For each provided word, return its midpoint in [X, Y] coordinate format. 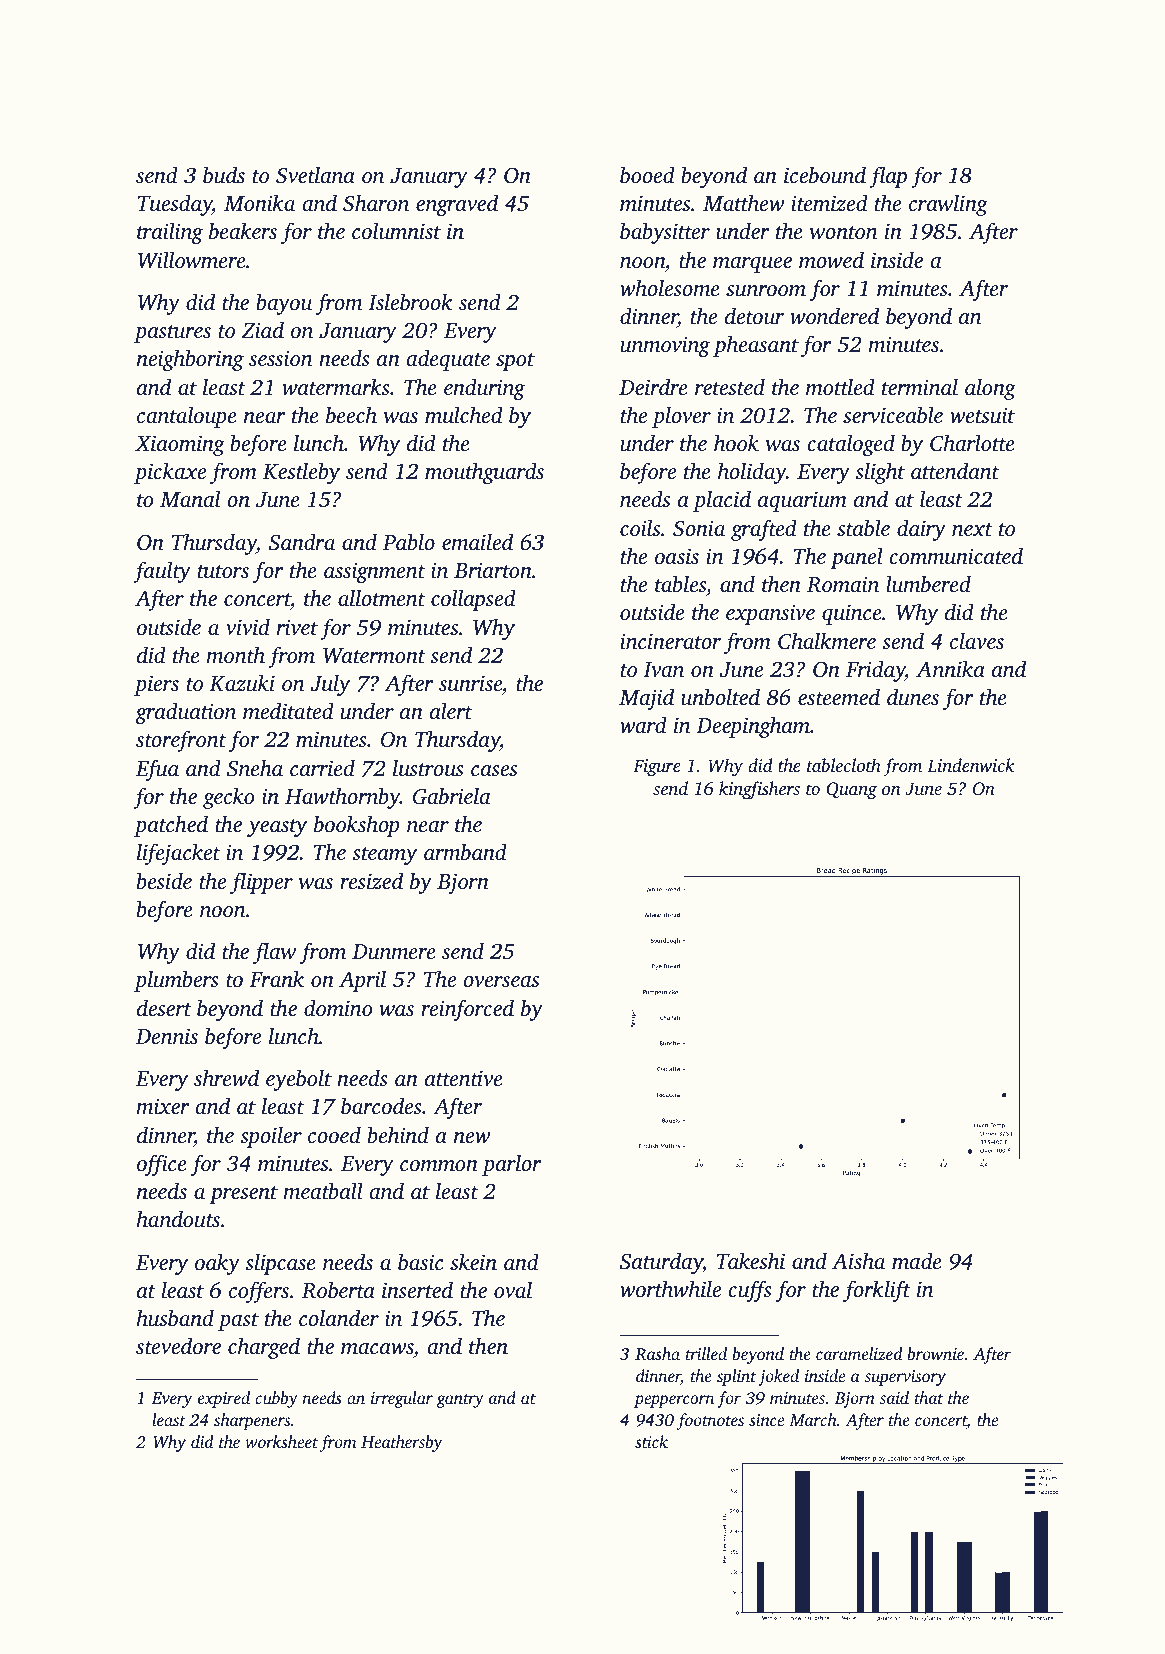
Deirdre [653, 386]
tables [680, 583]
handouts [178, 1218]
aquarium [802, 501]
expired [224, 1399]
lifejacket [178, 854]
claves [977, 641]
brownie [935, 1353]
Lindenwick [971, 765]
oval [513, 1289]
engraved [457, 205]
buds [224, 174]
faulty [162, 572]
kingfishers [759, 790]
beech [351, 414]
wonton [844, 233]
